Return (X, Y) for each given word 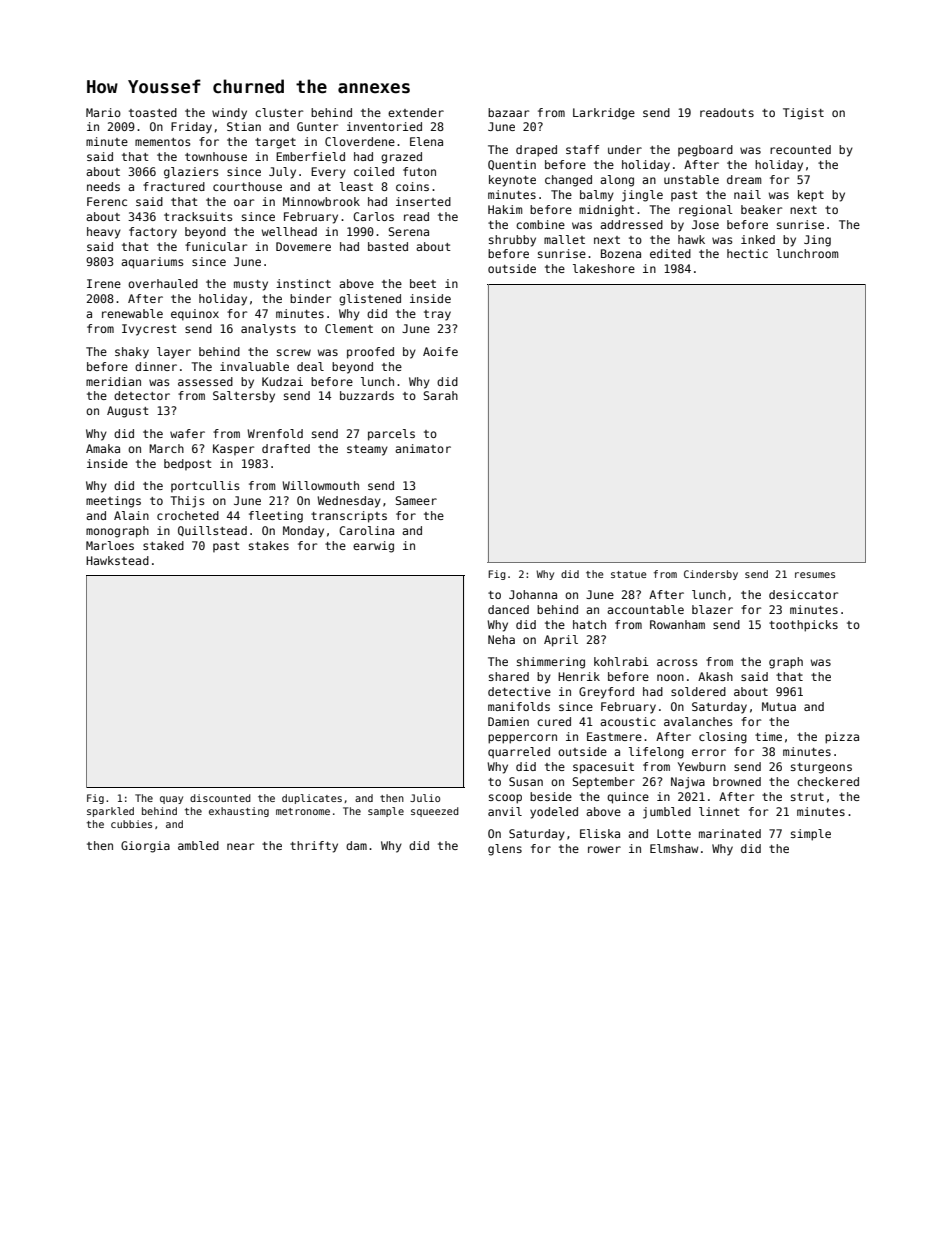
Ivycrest (149, 330)
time (768, 736)
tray (437, 315)
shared (509, 676)
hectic (747, 253)
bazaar (508, 112)
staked (163, 545)
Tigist (803, 114)
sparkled (110, 812)
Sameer (416, 500)
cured (554, 721)
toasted (153, 112)
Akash (715, 676)
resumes (815, 575)
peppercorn (522, 739)
